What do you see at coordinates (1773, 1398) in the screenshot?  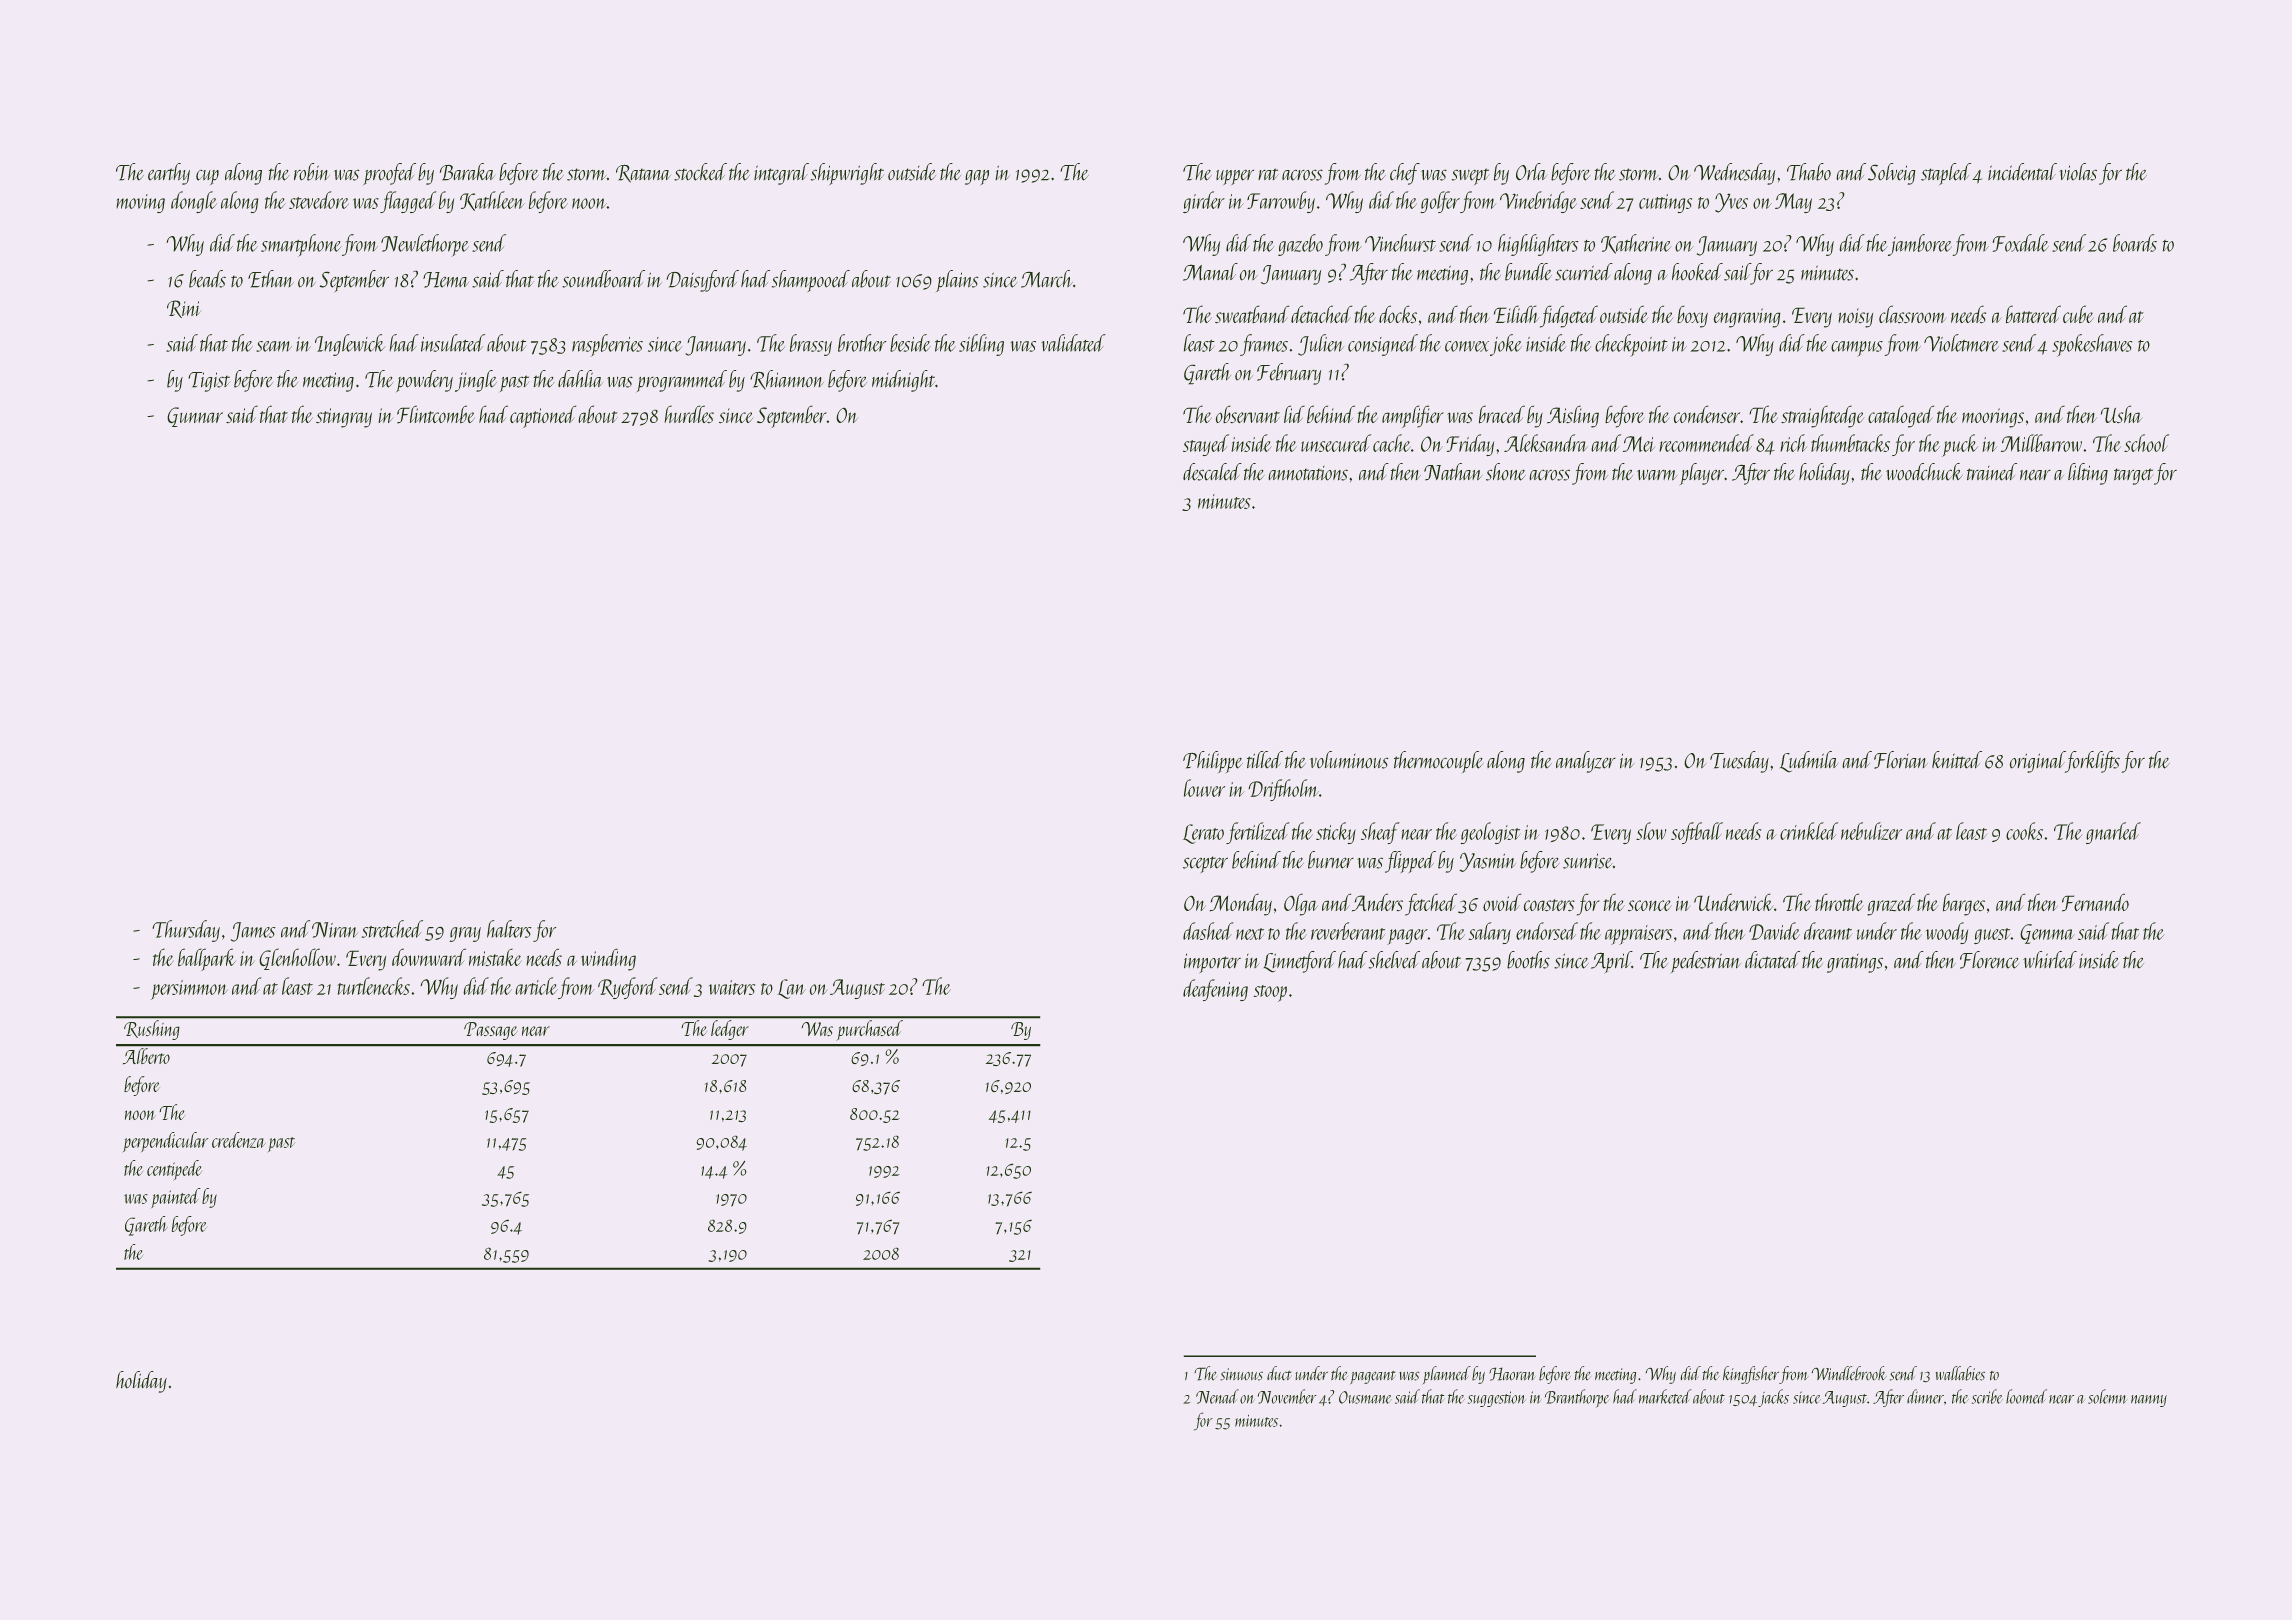 I see `jacks` at bounding box center [1773, 1398].
